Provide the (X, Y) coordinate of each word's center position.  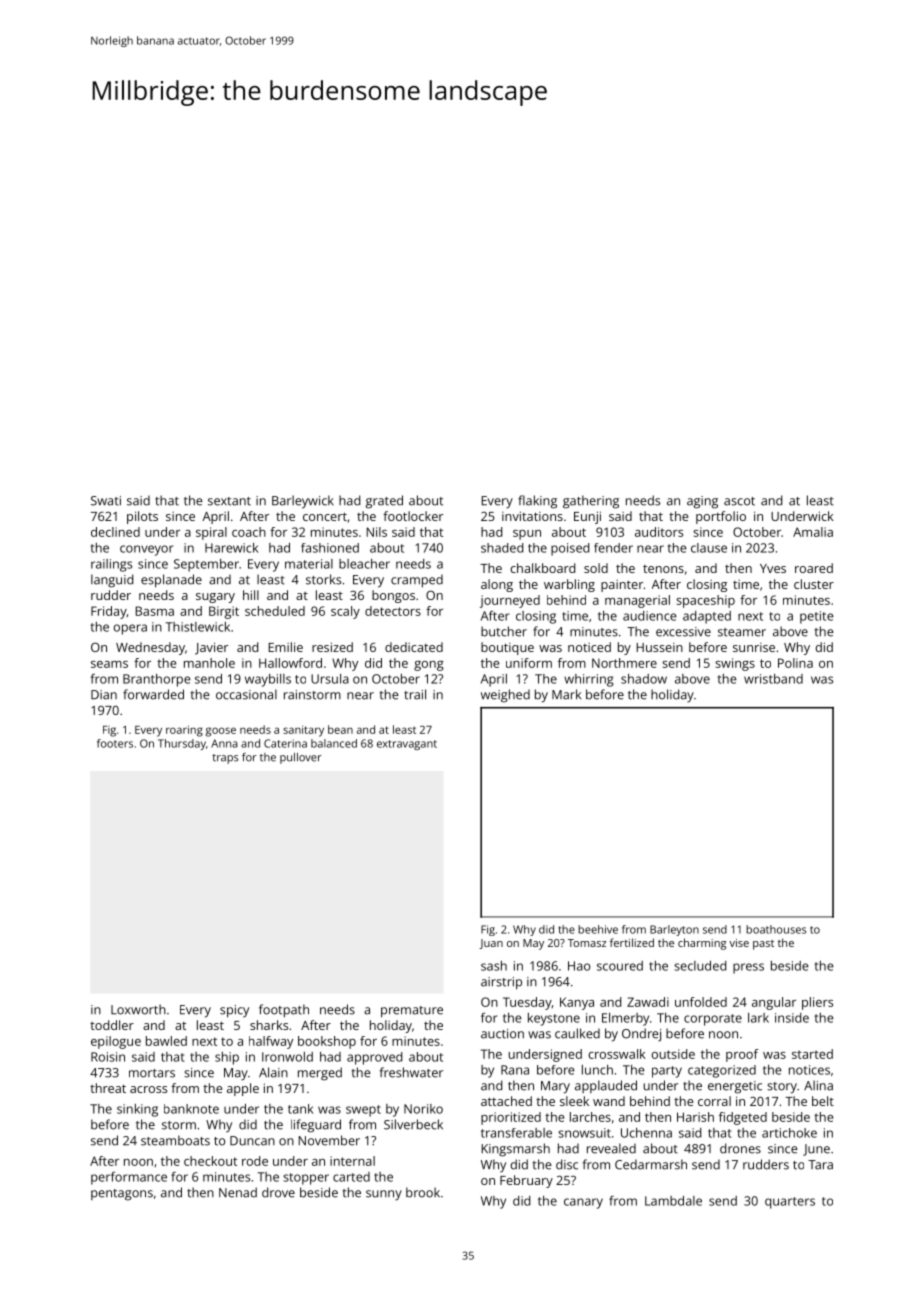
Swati (106, 501)
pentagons (122, 1195)
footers (115, 743)
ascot (739, 501)
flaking (537, 502)
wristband (773, 679)
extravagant (407, 745)
